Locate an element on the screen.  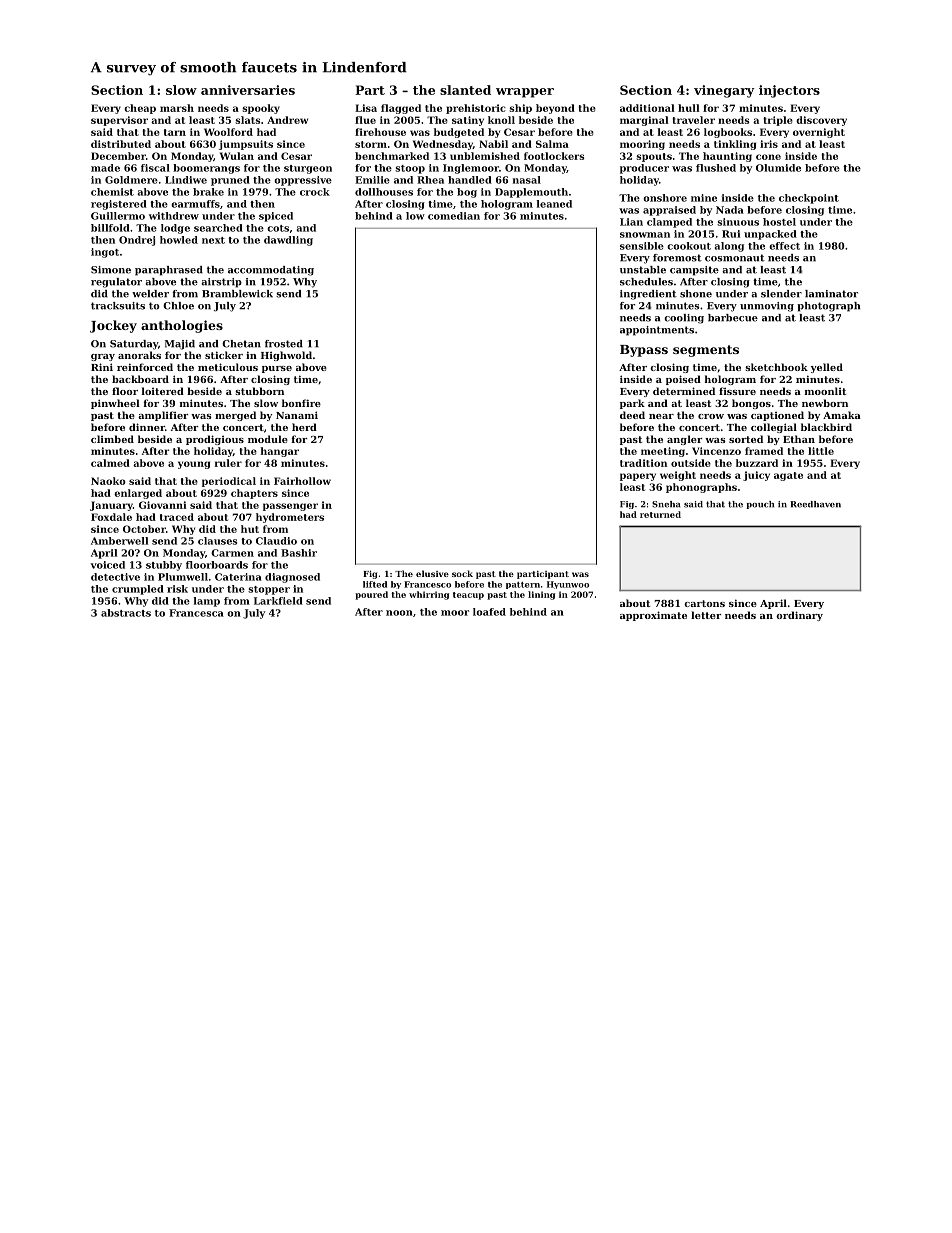
laminator is located at coordinates (831, 294).
